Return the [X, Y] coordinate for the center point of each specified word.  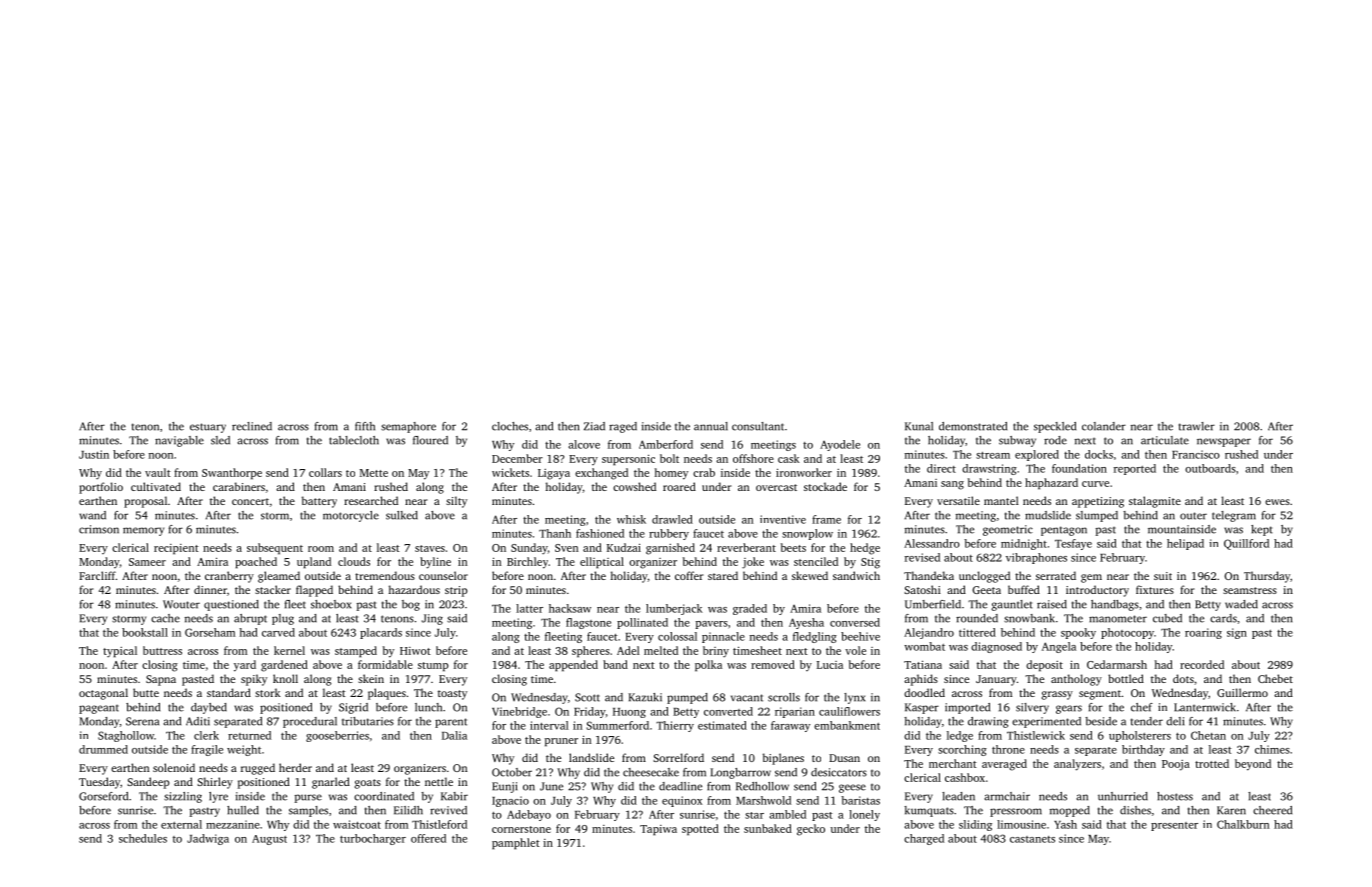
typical [120, 652]
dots [1183, 678]
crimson [99, 529]
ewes [1277, 502]
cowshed [634, 486]
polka [708, 666]
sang [952, 485]
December [517, 458]
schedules [143, 838]
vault [158, 472]
